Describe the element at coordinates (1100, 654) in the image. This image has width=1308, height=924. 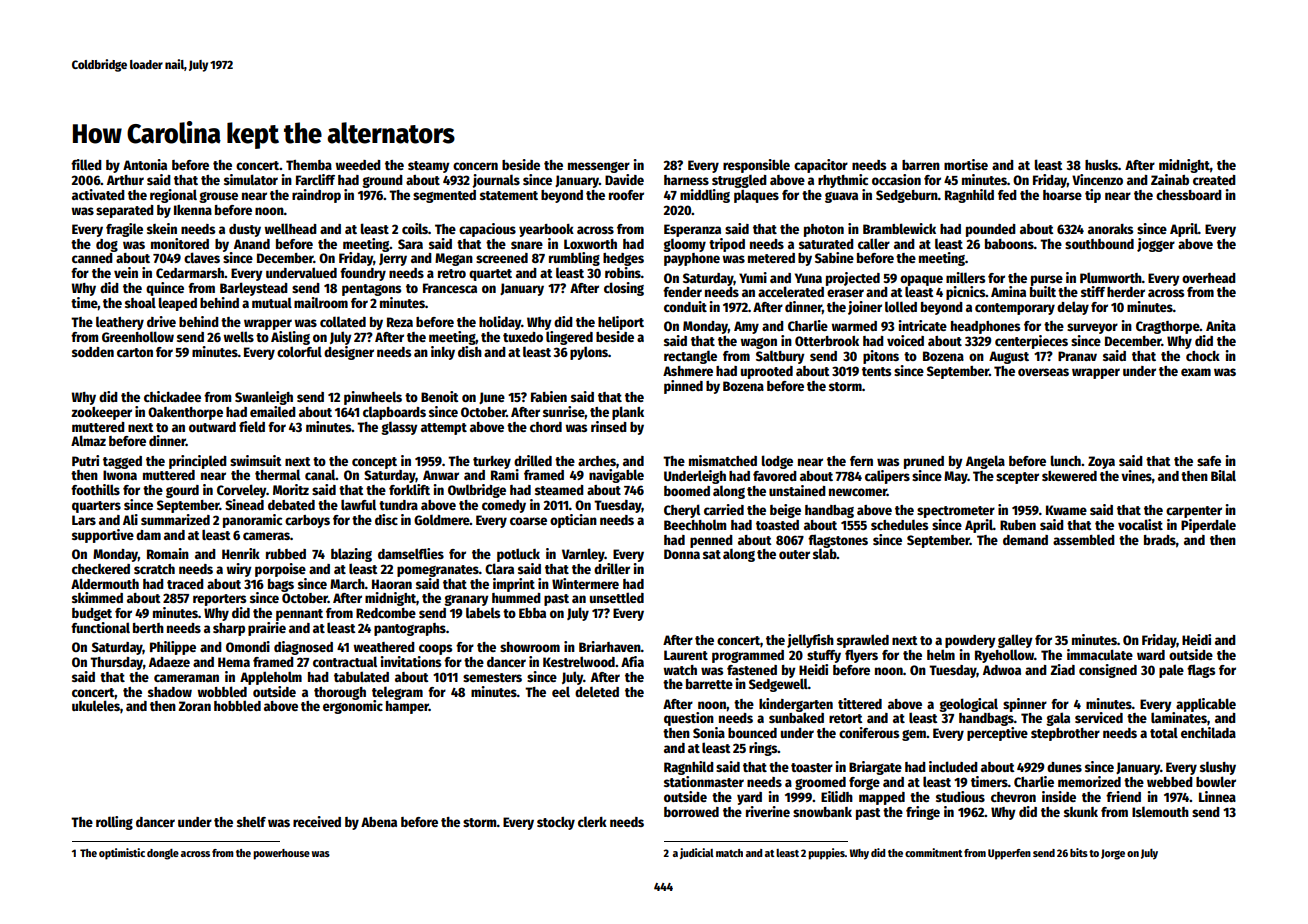
I see `immaculate` at that location.
